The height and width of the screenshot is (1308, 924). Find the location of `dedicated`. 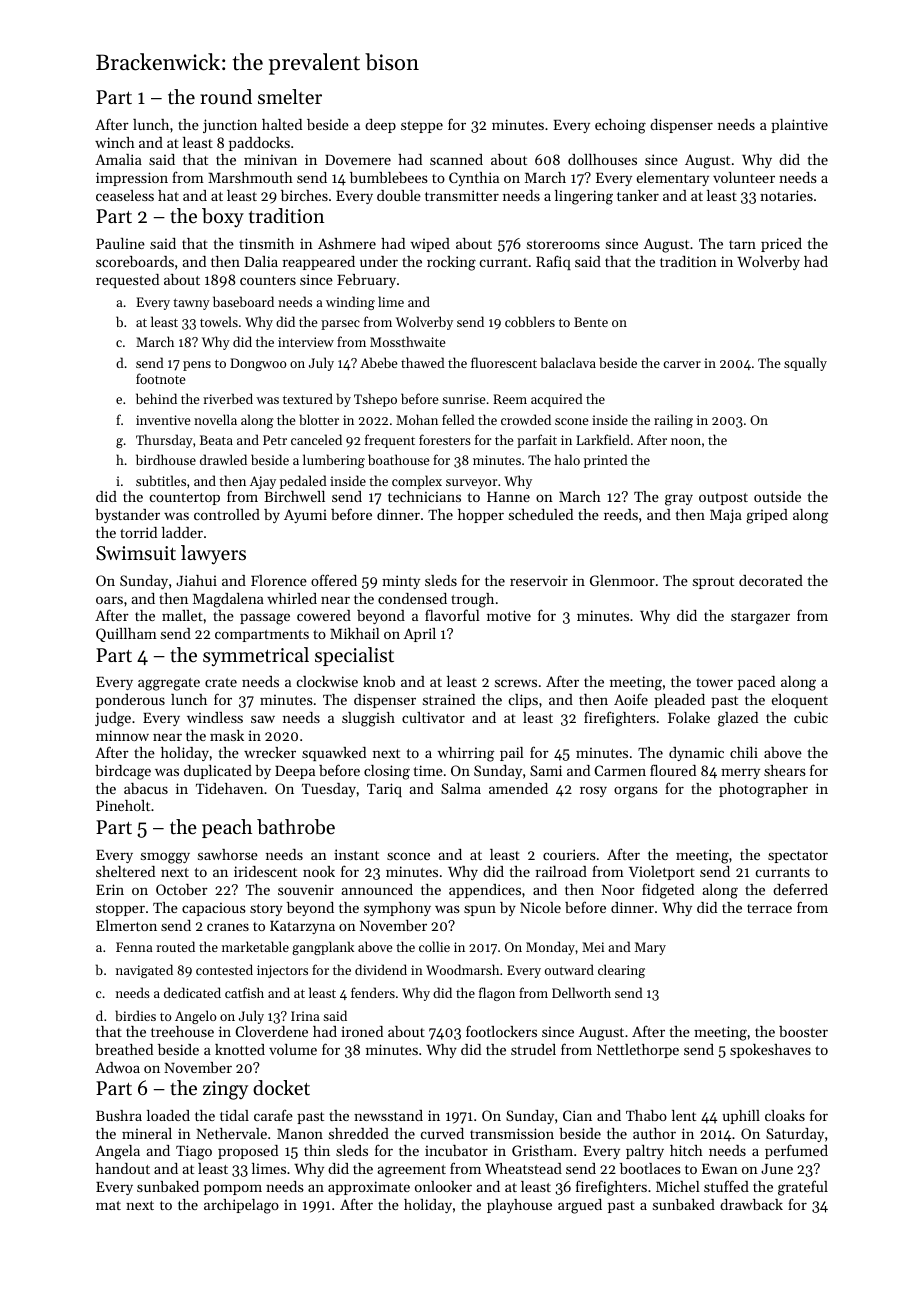

dedicated is located at coordinates (192, 992).
